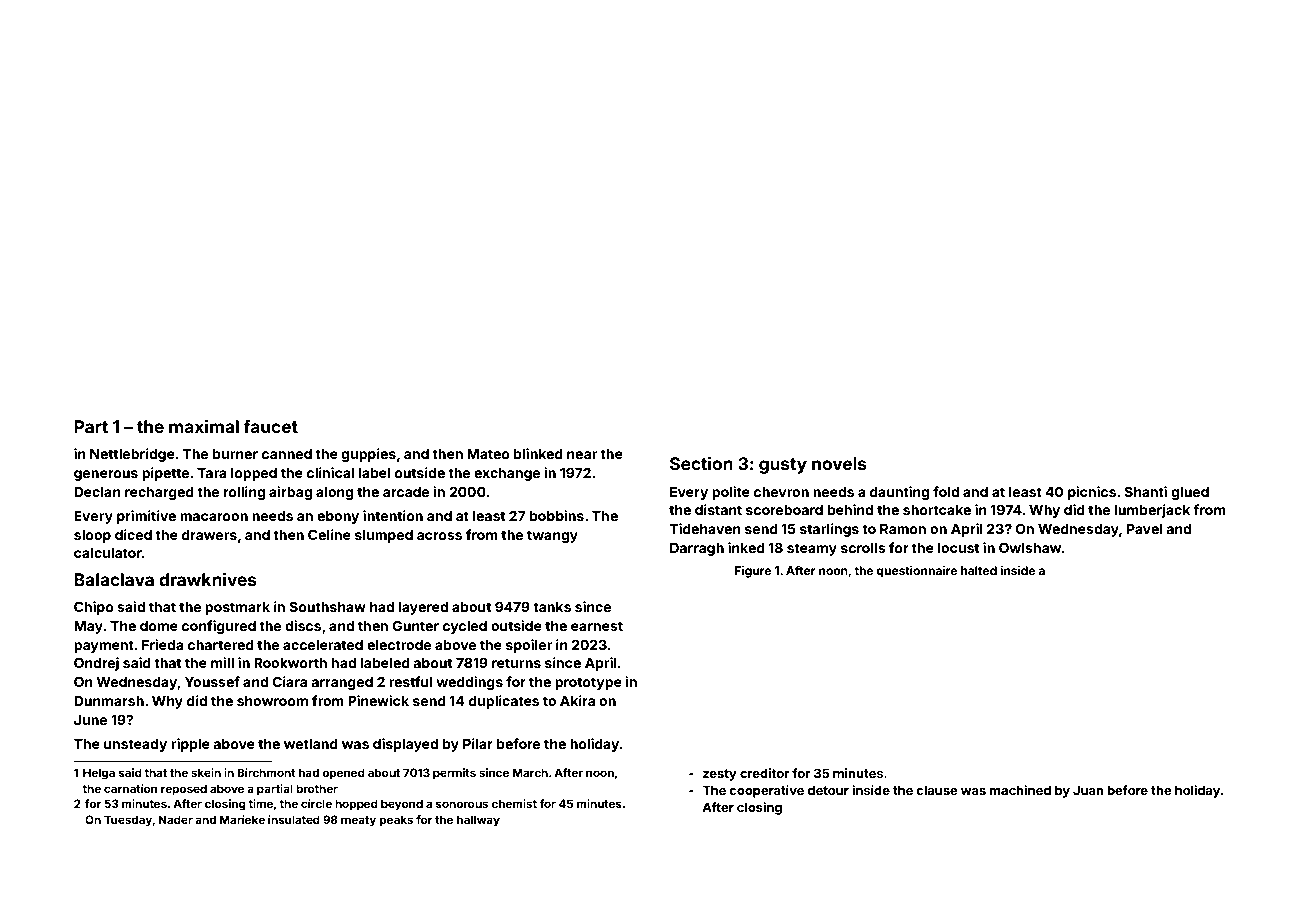 The image size is (1308, 924). What do you see at coordinates (552, 536) in the screenshot?
I see `twangy` at bounding box center [552, 536].
